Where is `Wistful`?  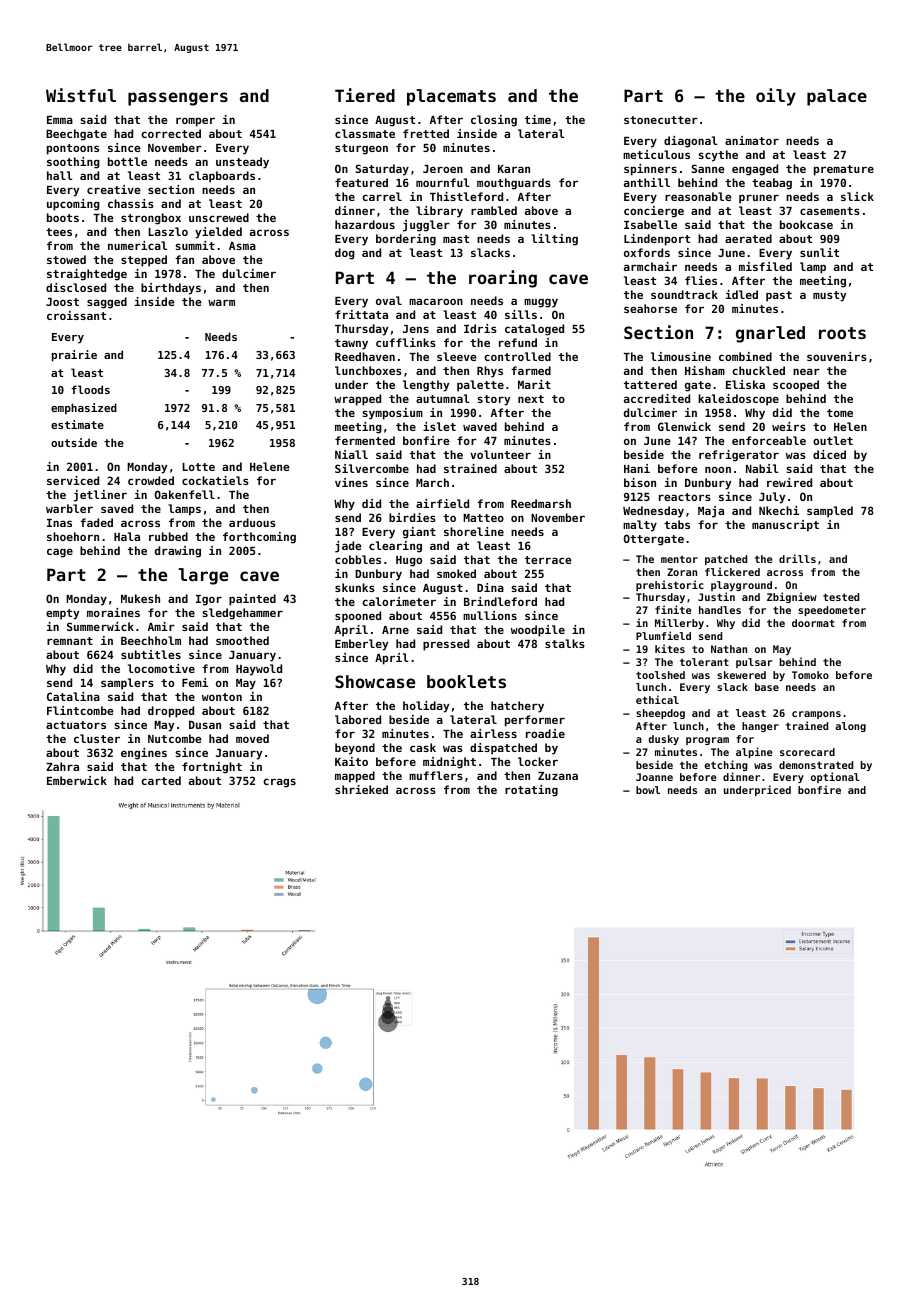
Wistful is located at coordinates (81, 95).
